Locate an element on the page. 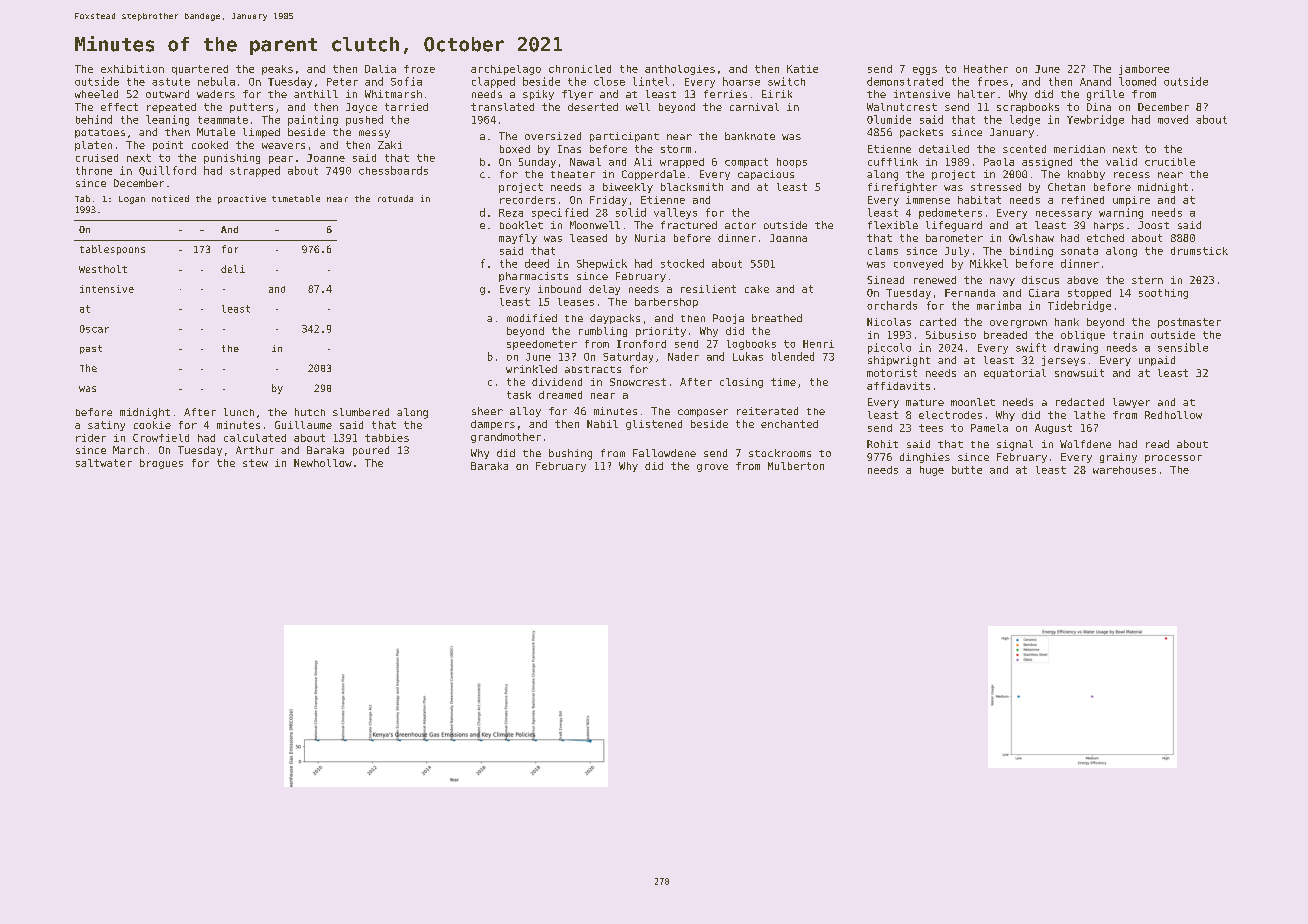 The image size is (1308, 924). stern is located at coordinates (1147, 280).
